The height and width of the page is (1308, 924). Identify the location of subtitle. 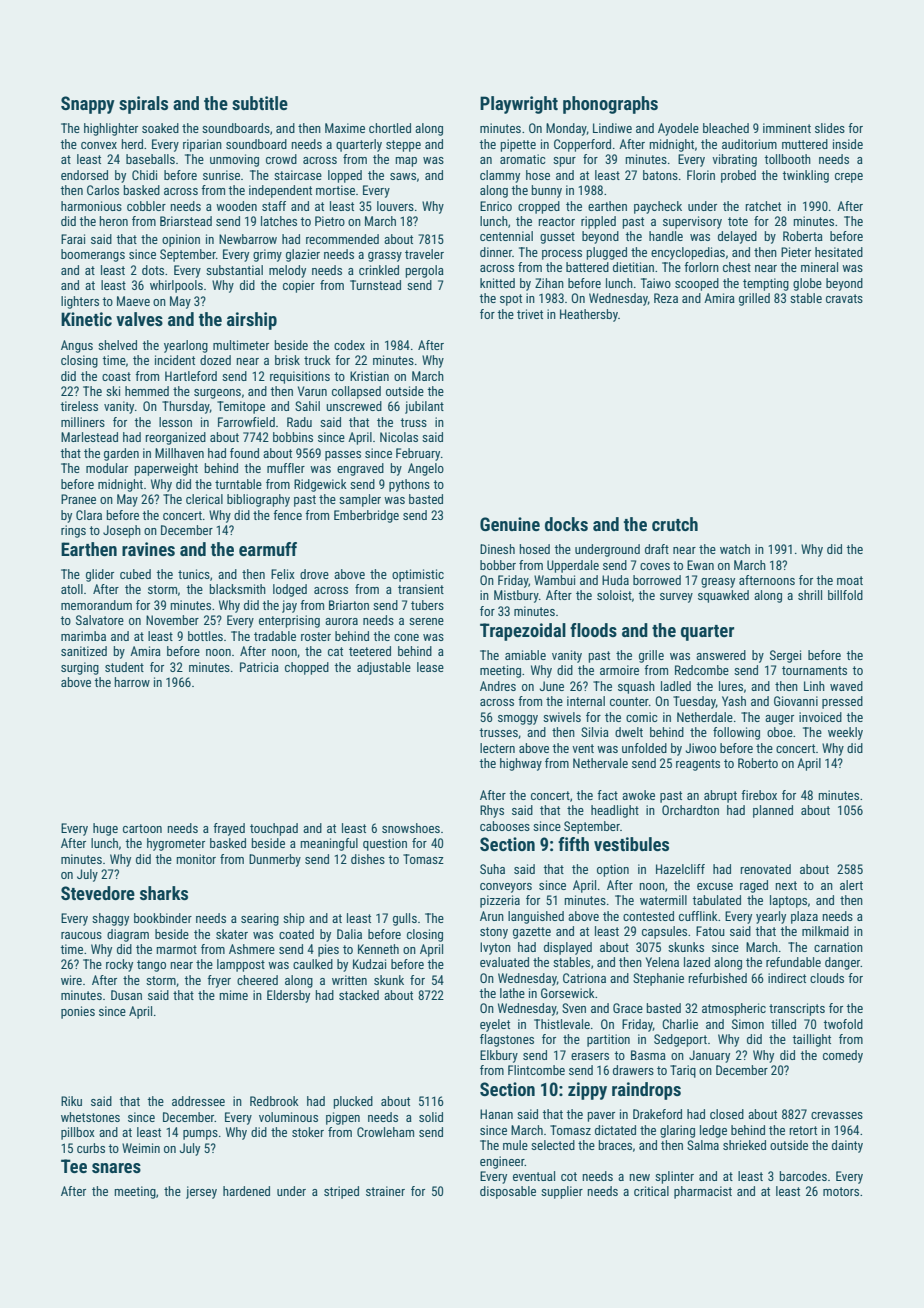
(260, 103).
